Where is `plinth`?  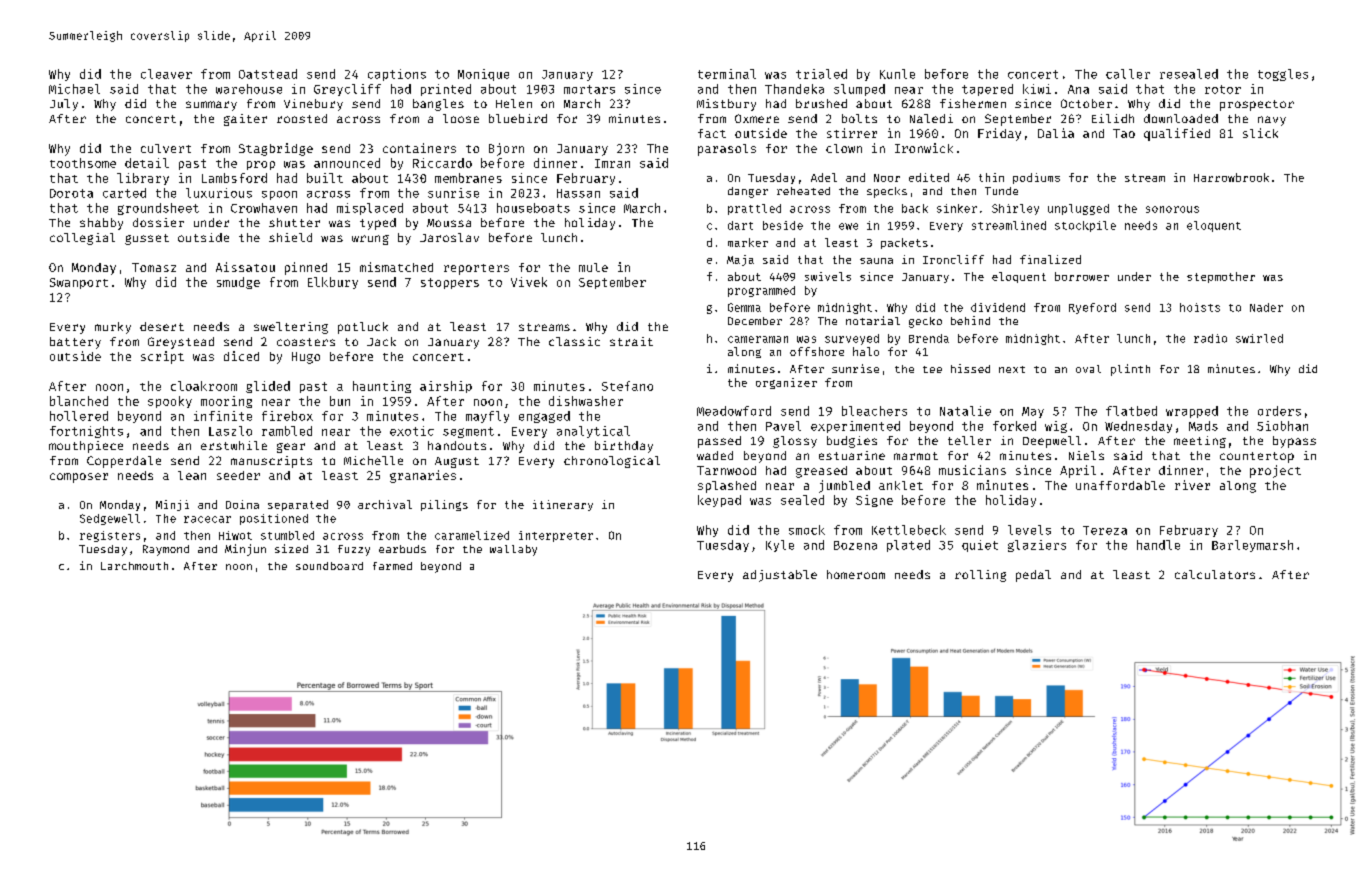 plinth is located at coordinates (1130, 370).
